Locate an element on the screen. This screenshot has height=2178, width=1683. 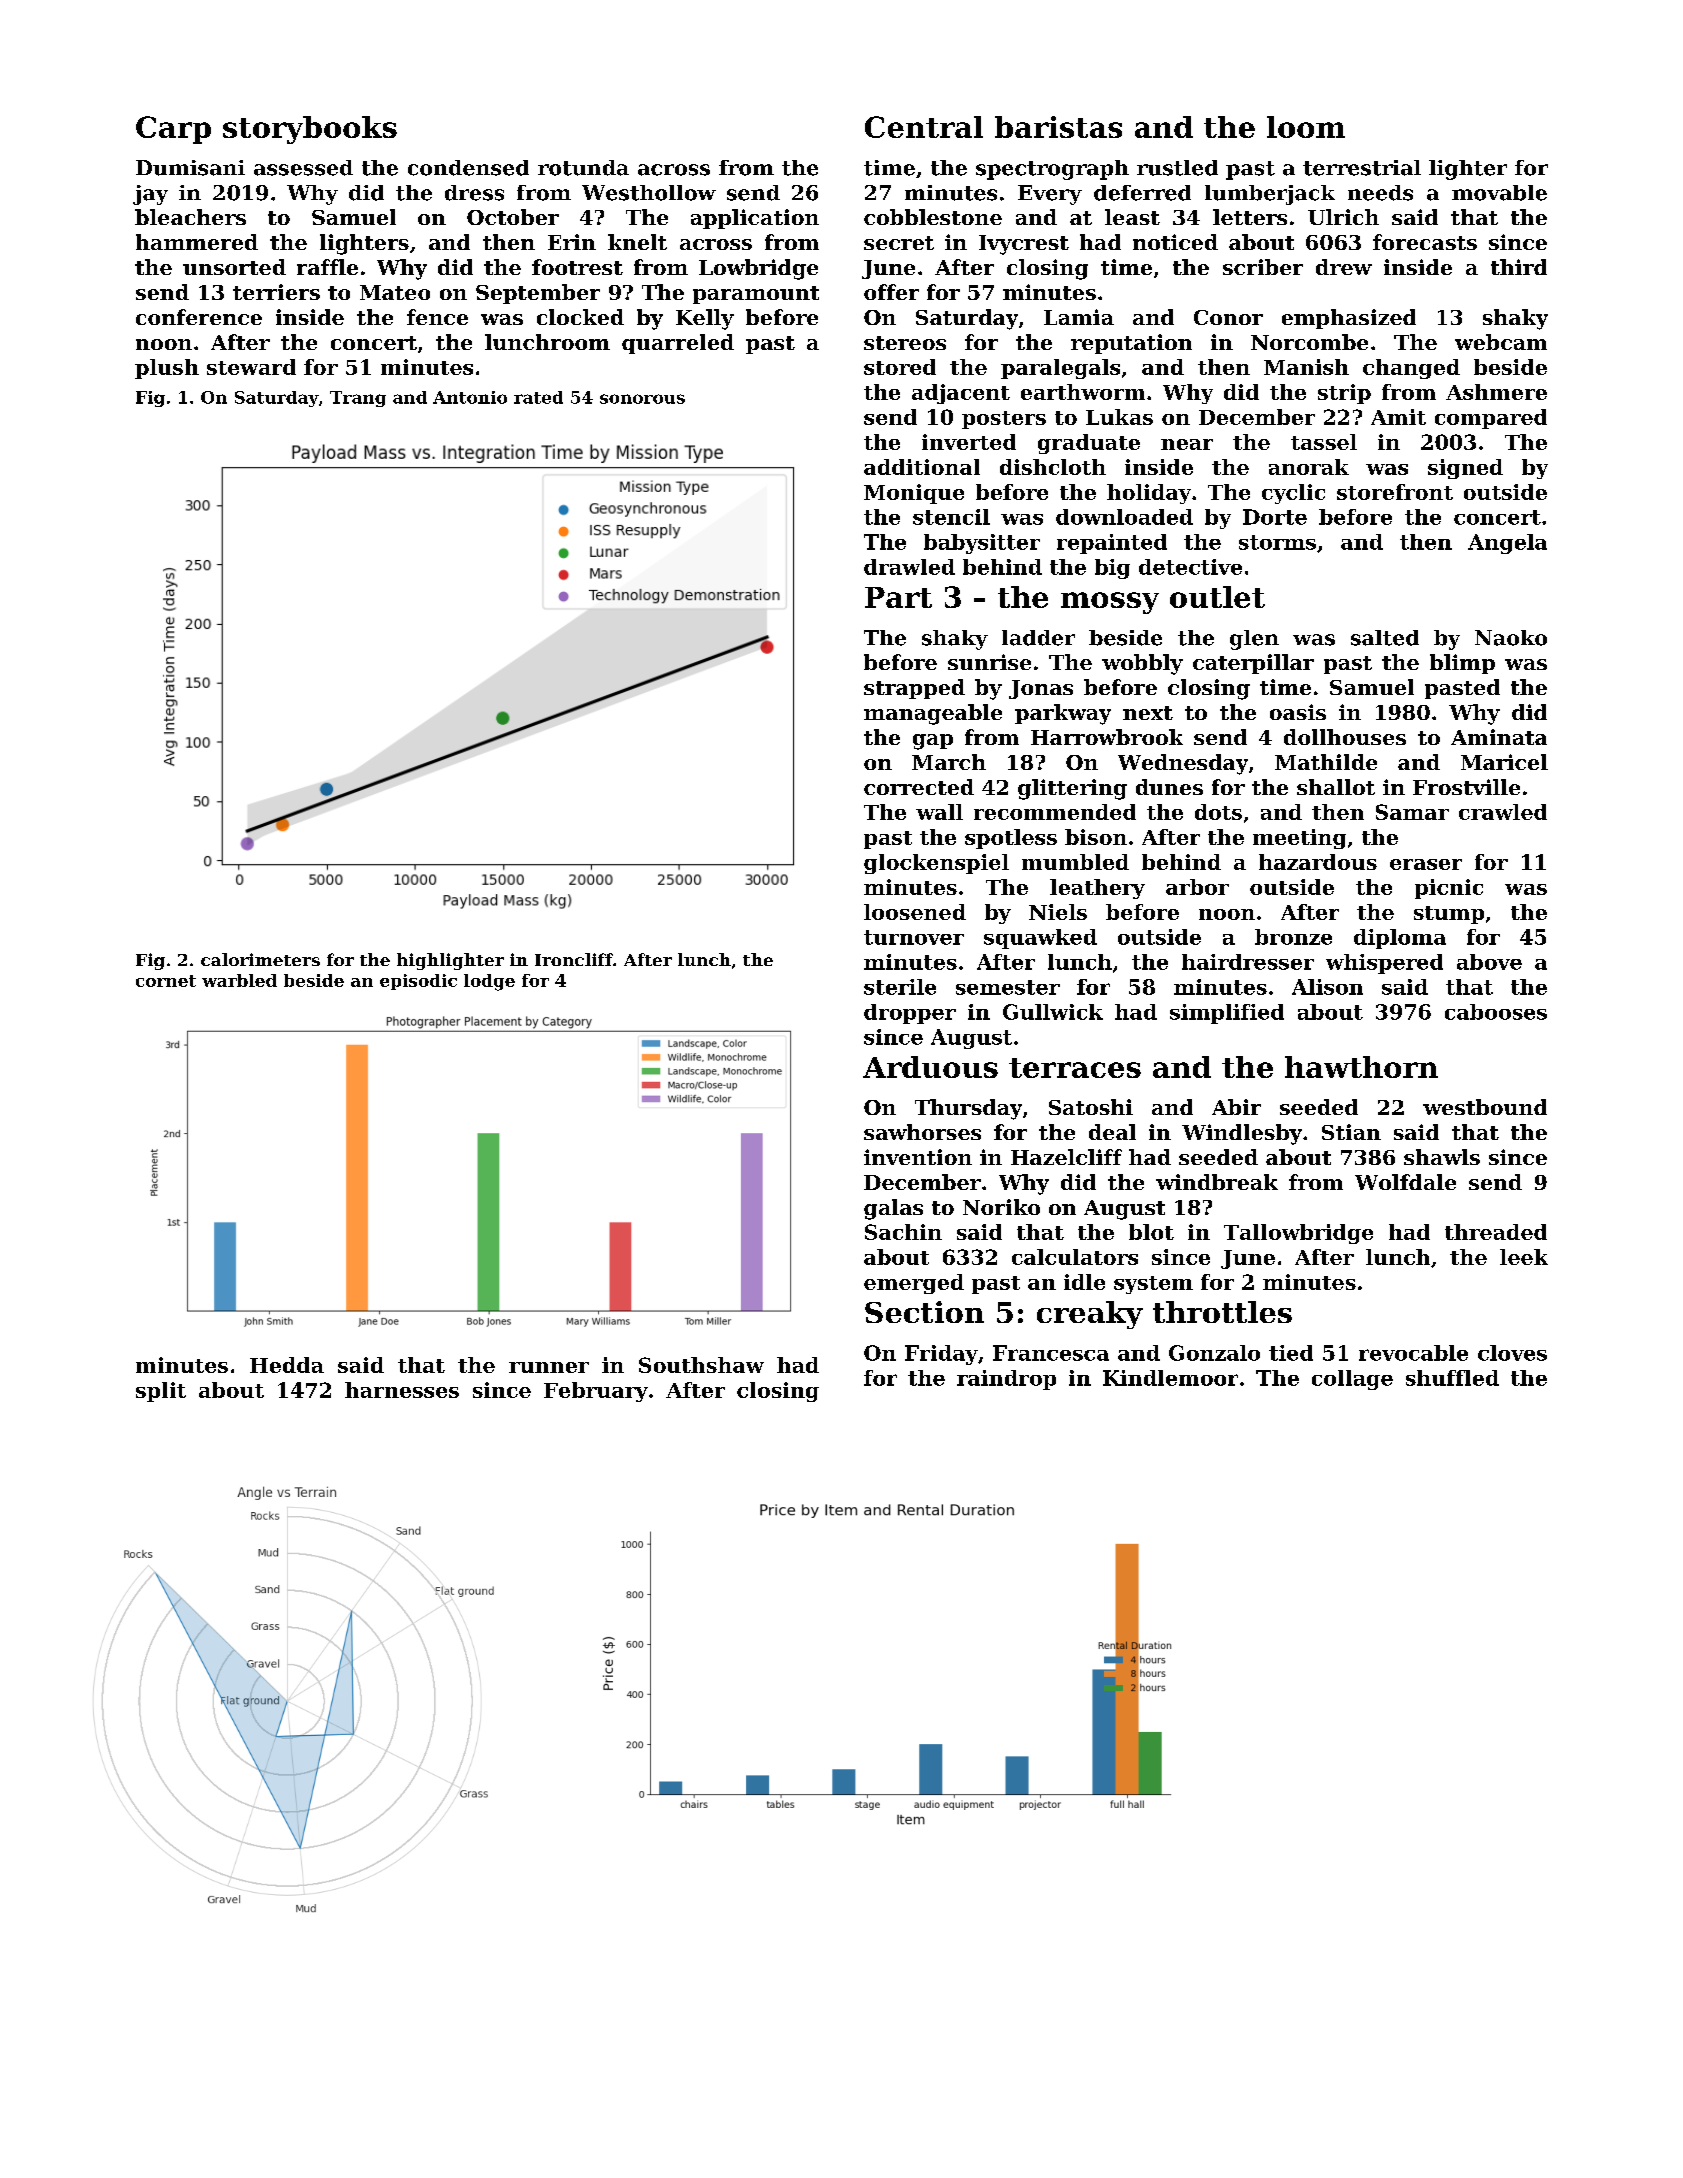
Sachin is located at coordinates (903, 1232).
